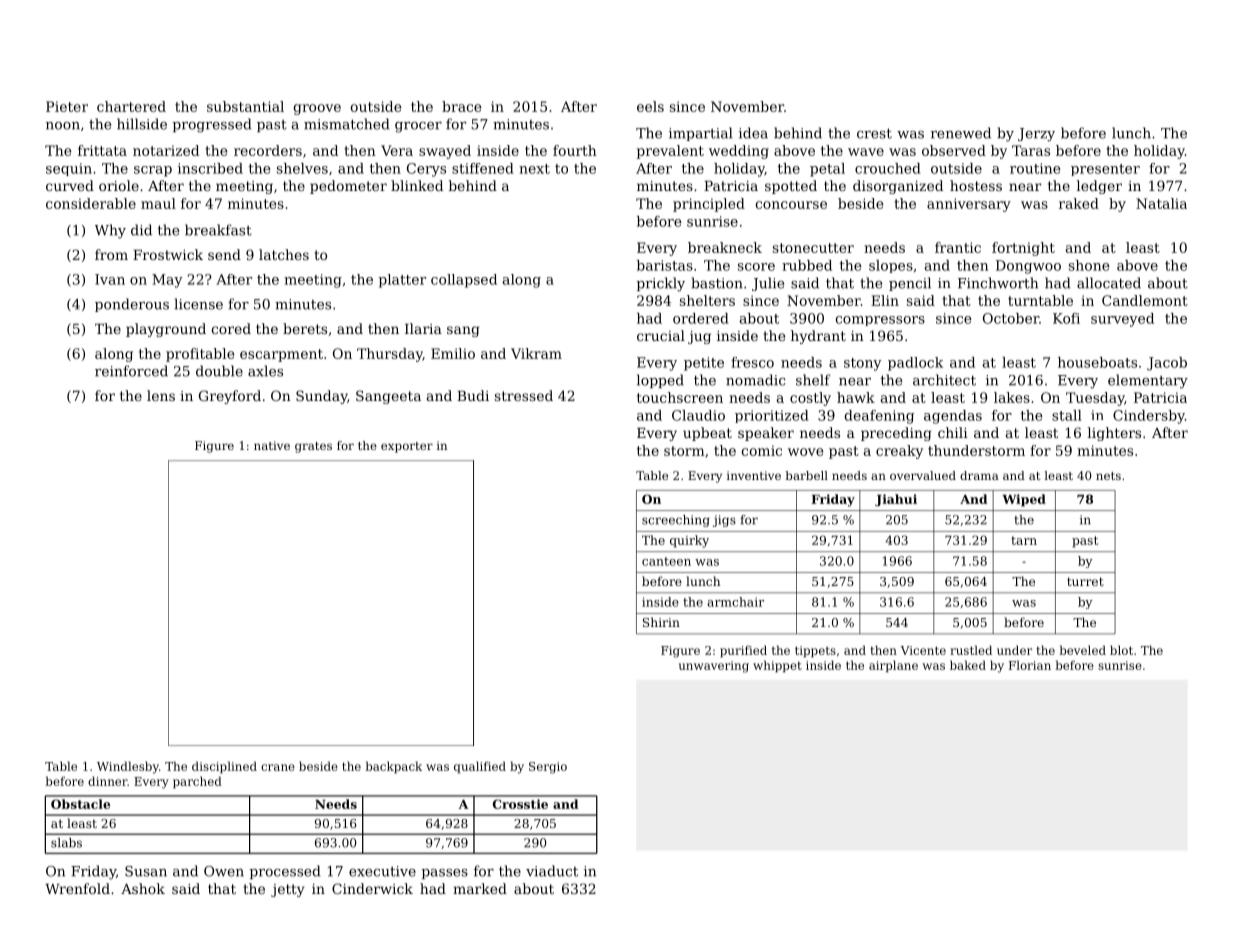 This screenshot has height=952, width=1233. What do you see at coordinates (650, 106) in the screenshot?
I see `eels` at bounding box center [650, 106].
